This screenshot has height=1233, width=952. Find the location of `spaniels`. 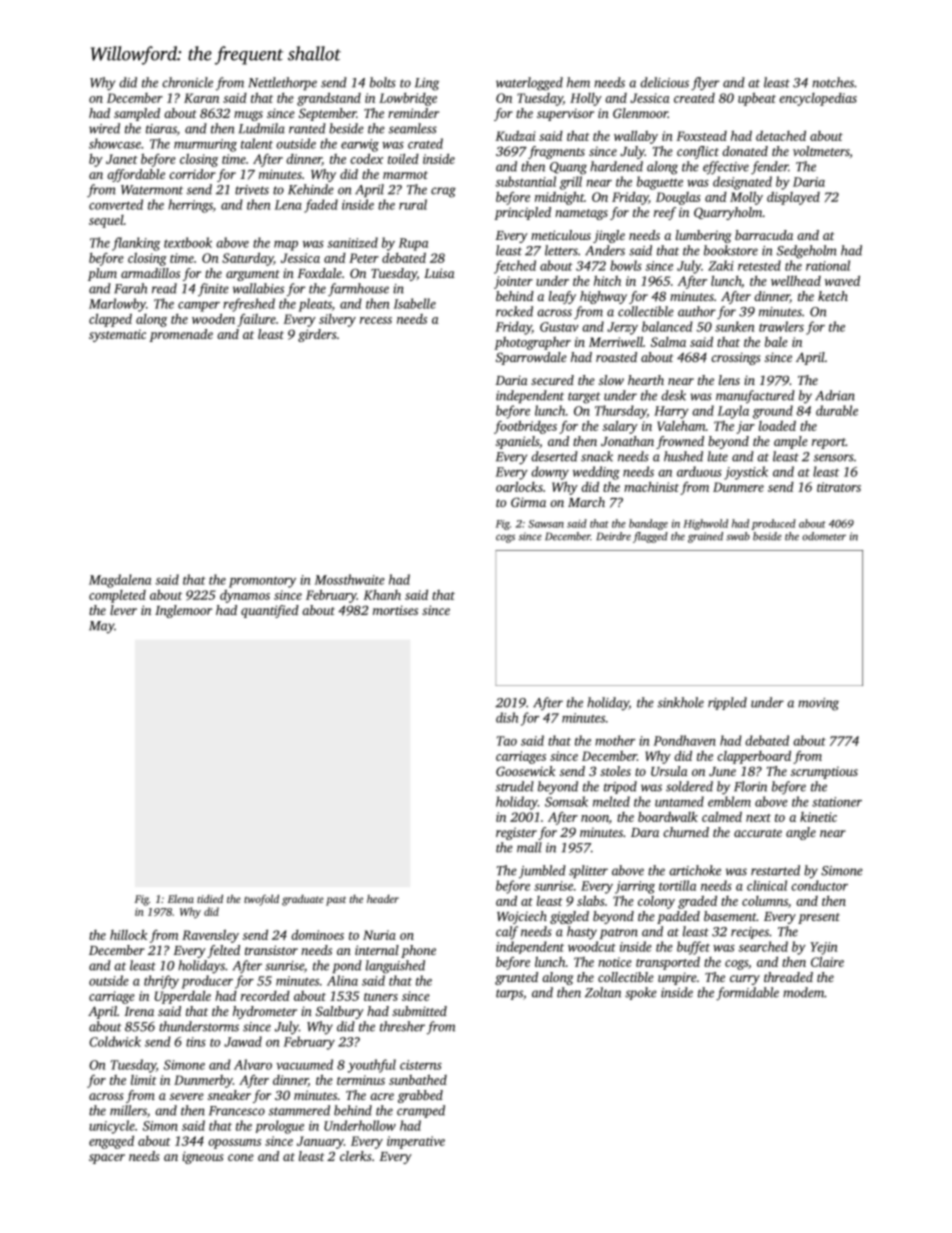

spaniels is located at coordinates (517, 442).
